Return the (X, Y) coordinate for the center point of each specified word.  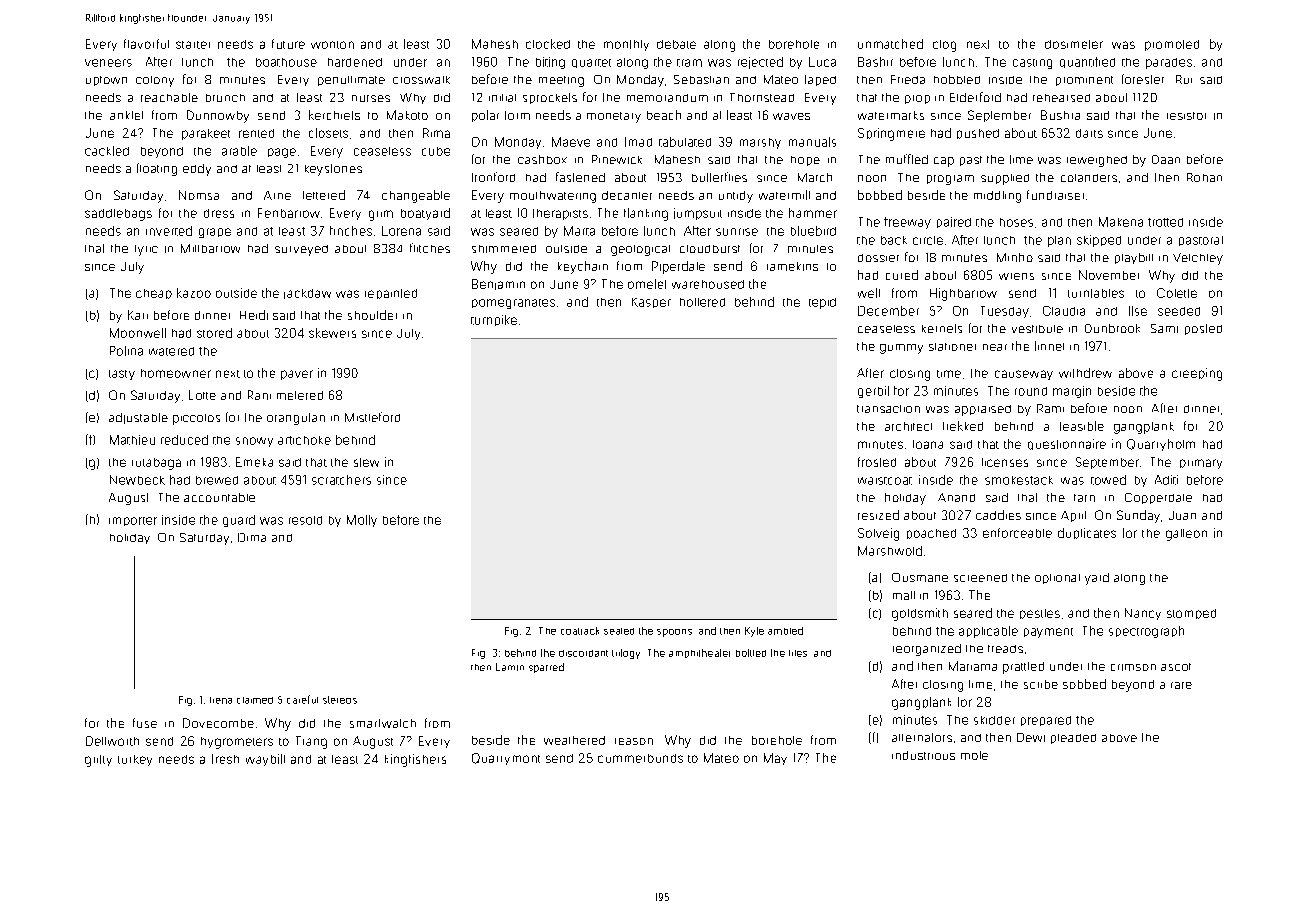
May (775, 759)
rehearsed (1061, 98)
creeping (1197, 374)
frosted (877, 462)
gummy (901, 349)
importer (133, 521)
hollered (702, 302)
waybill (265, 760)
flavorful (146, 44)
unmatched (890, 44)
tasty (122, 375)
